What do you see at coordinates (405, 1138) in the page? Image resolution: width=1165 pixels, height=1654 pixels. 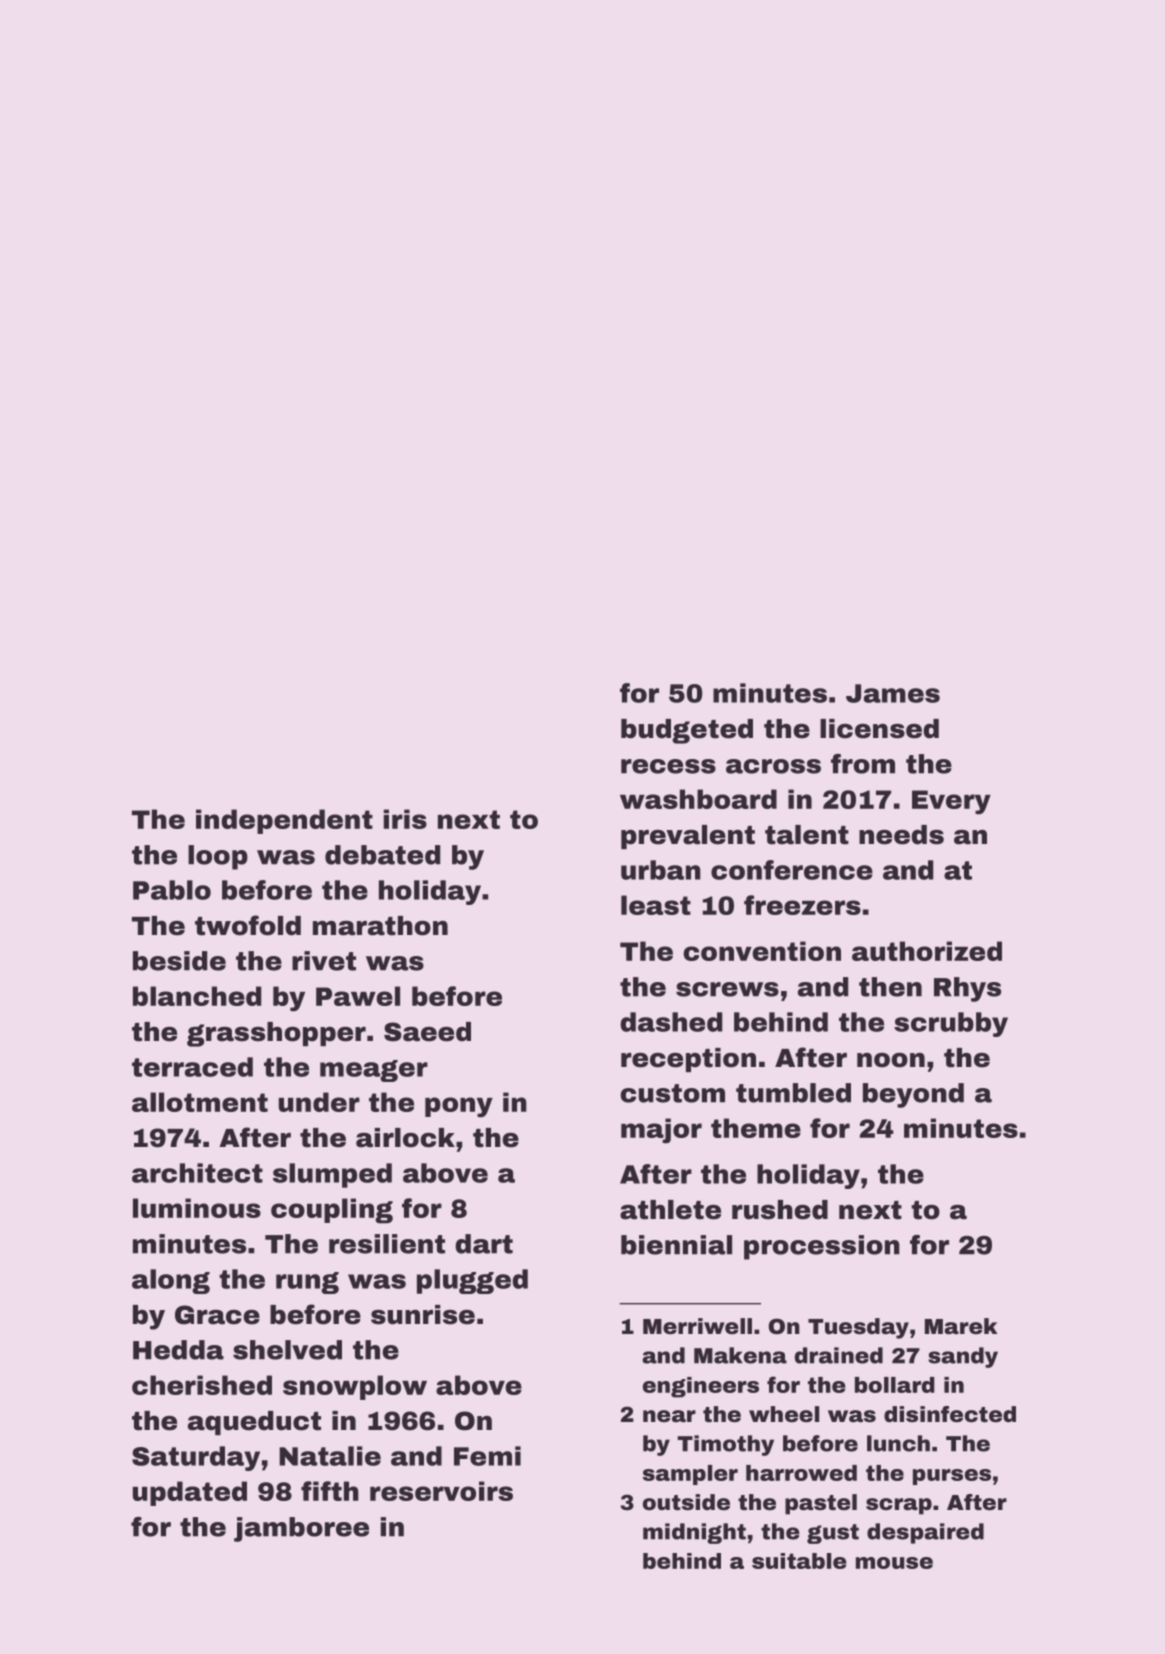 I see `airlock` at bounding box center [405, 1138].
